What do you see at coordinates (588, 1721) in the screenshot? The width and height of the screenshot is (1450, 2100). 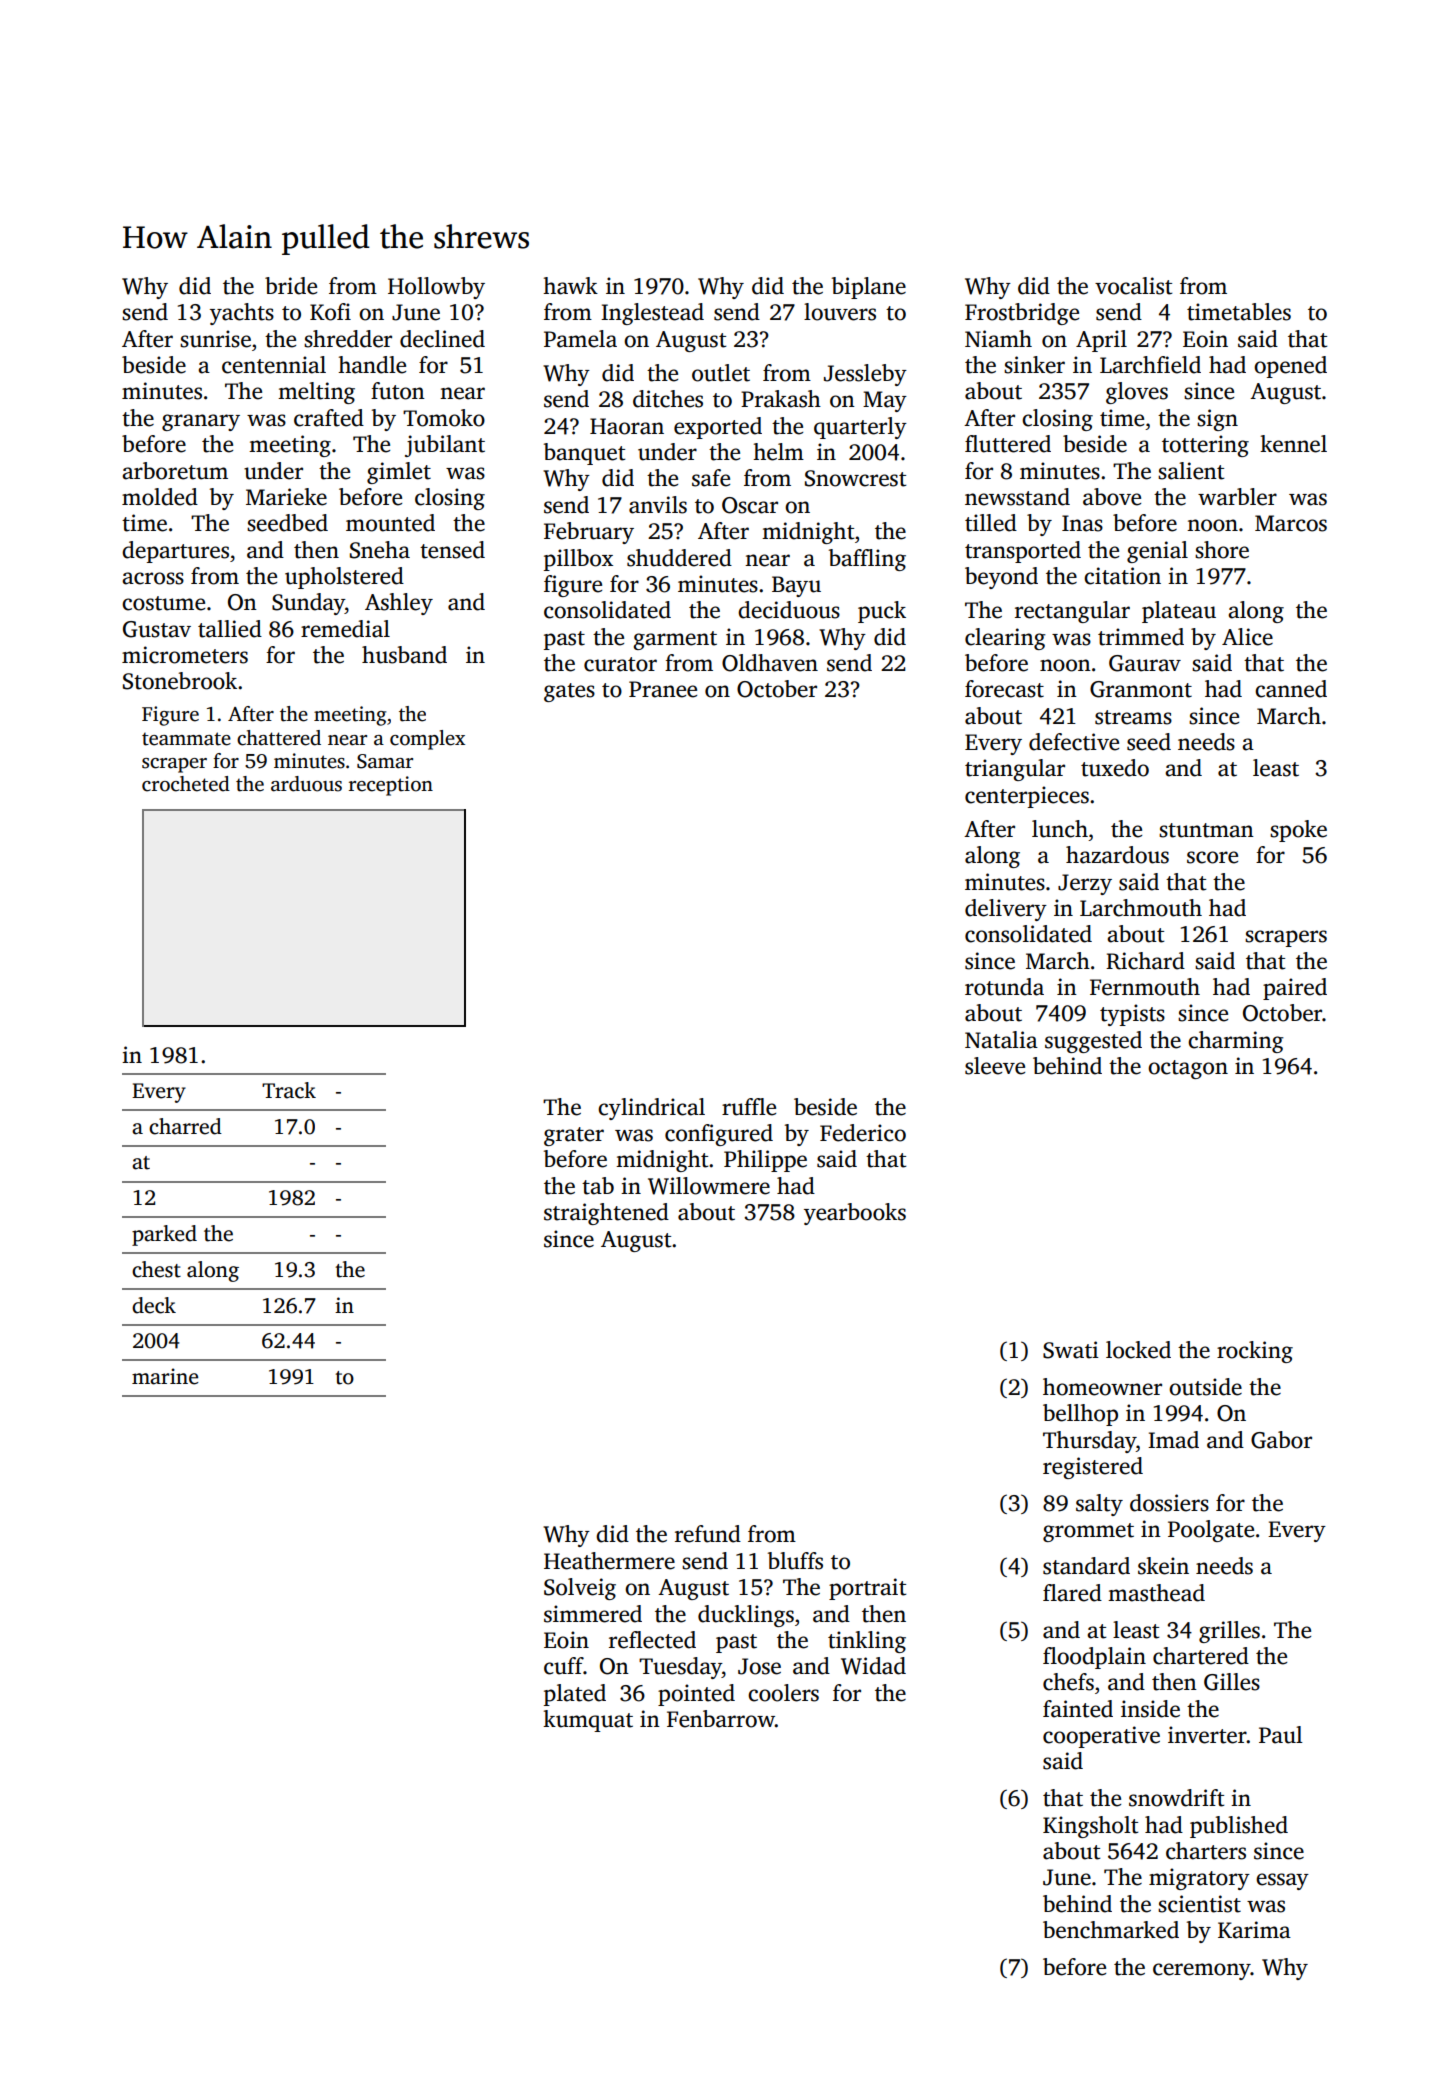 I see `kumquat` at bounding box center [588, 1721].
